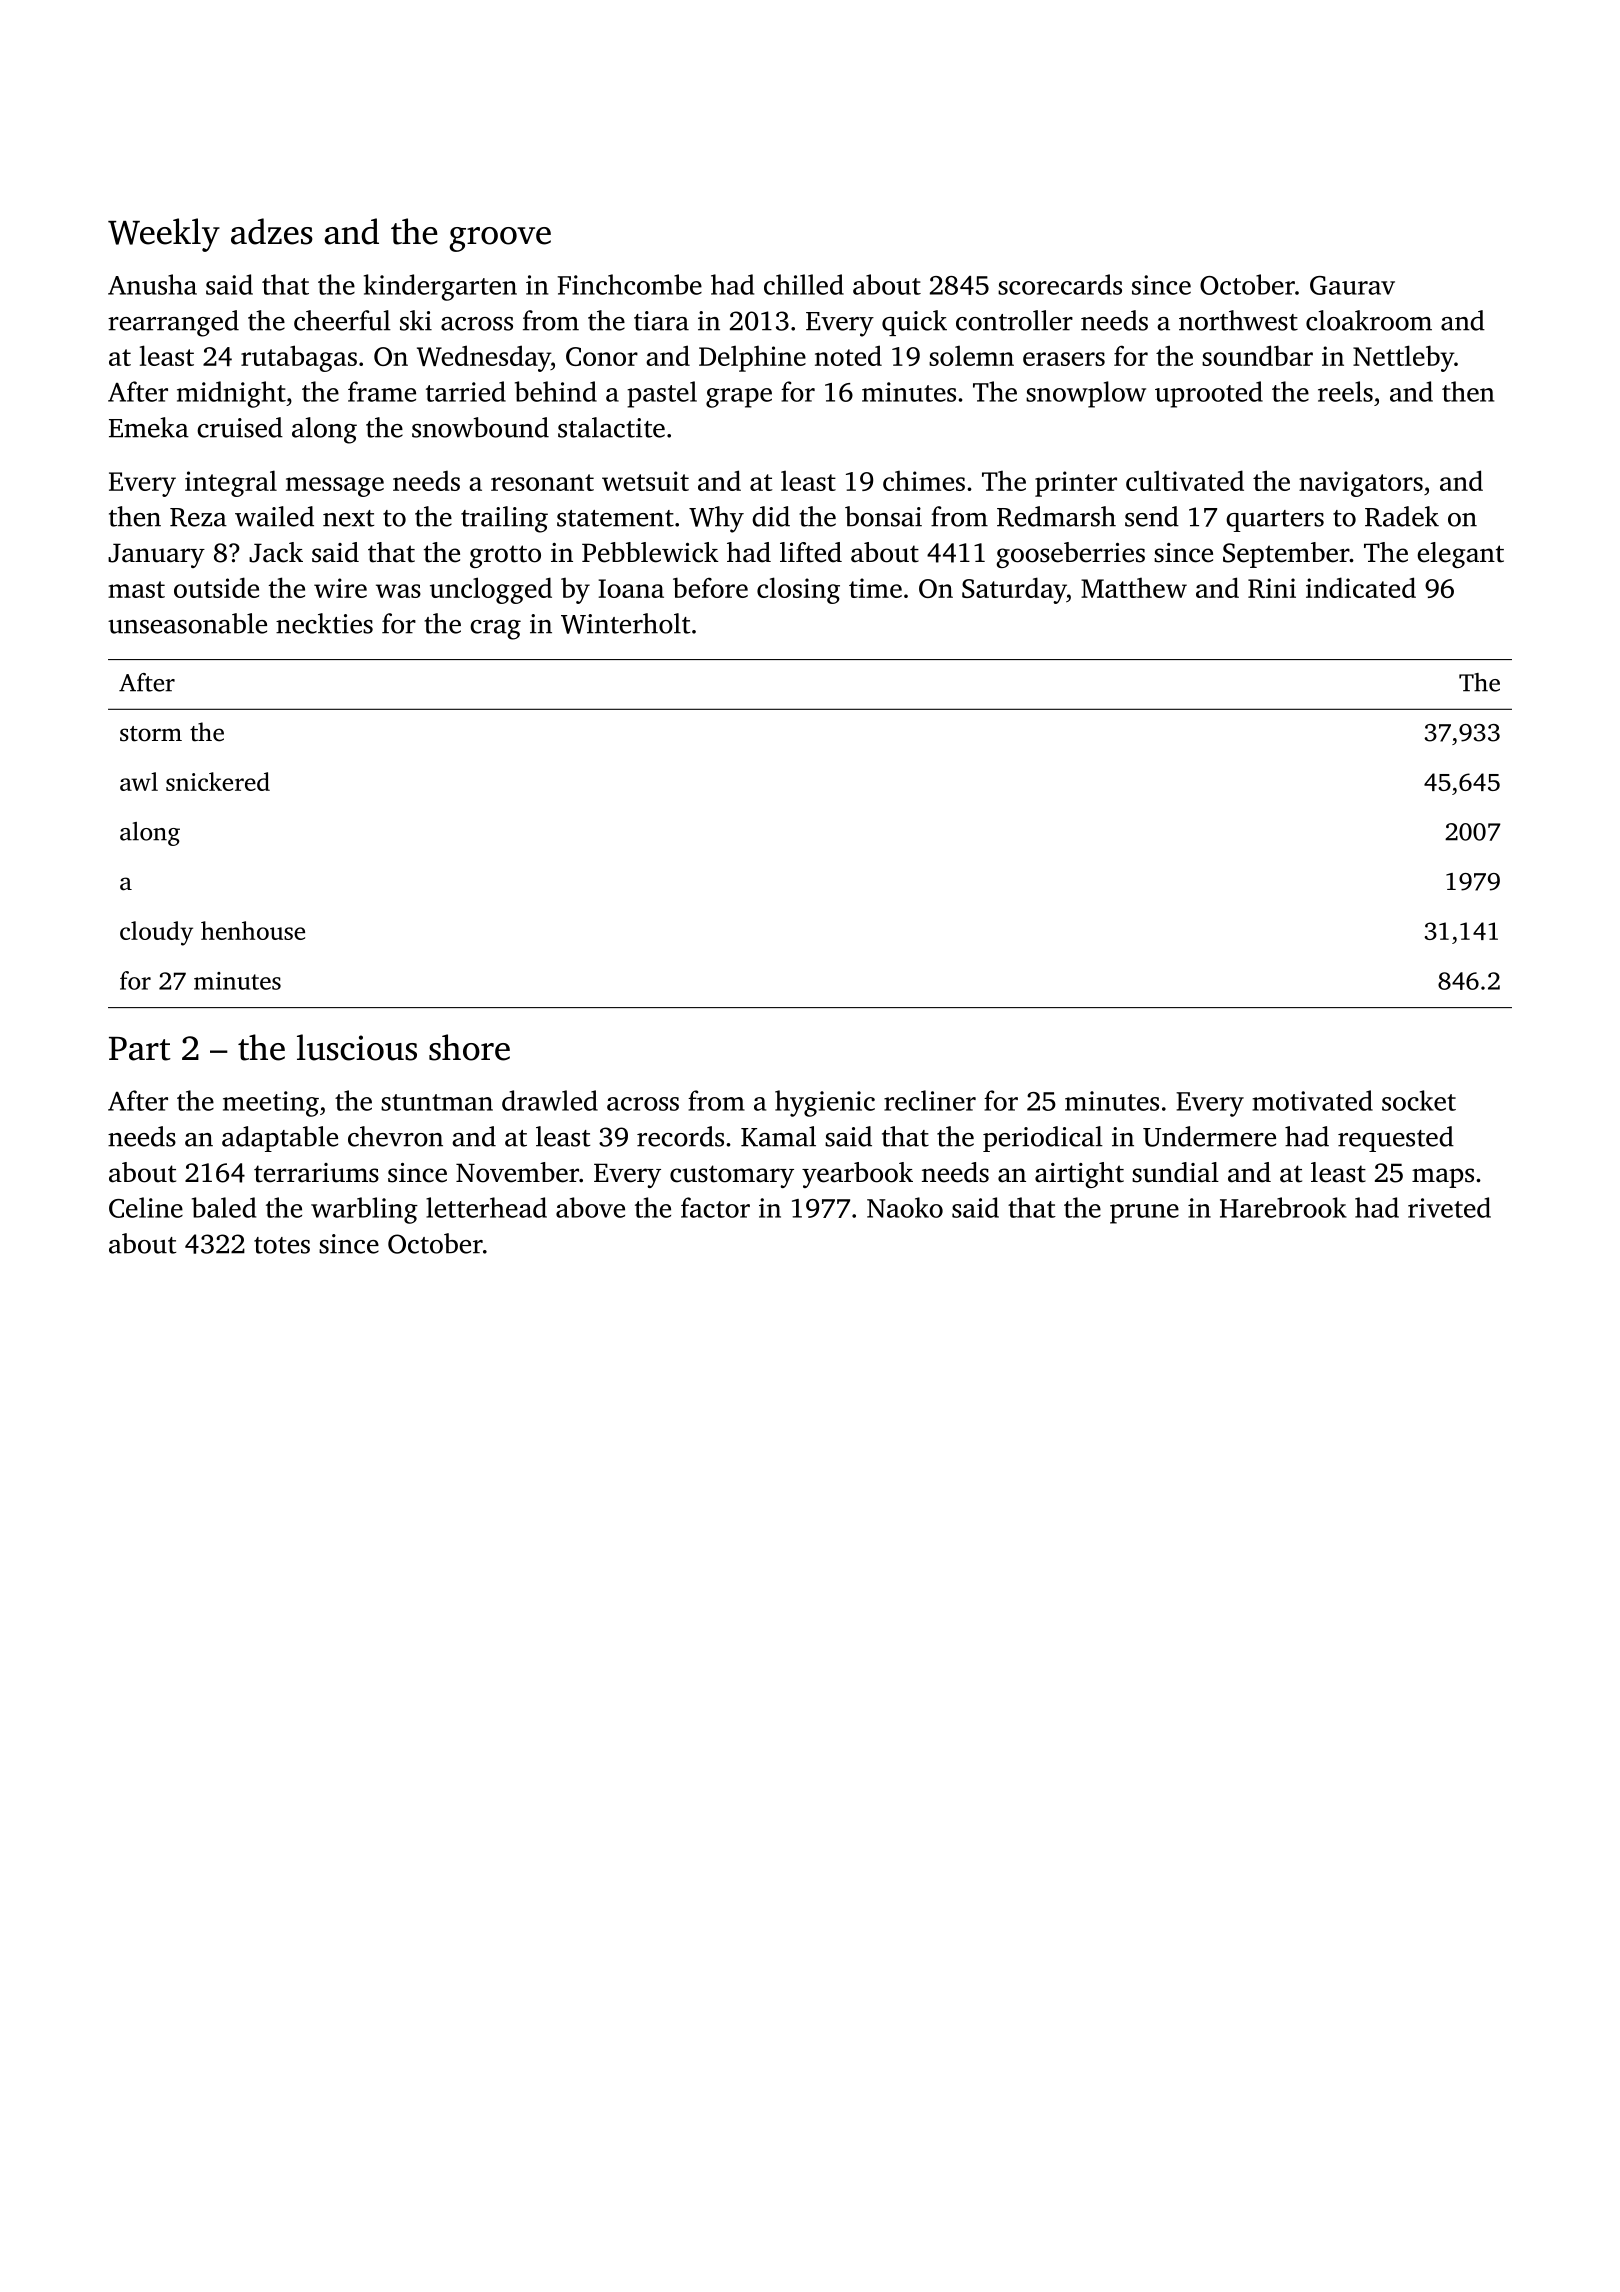 This document has width=1620, height=2292. I want to click on wetsuit, so click(645, 481).
